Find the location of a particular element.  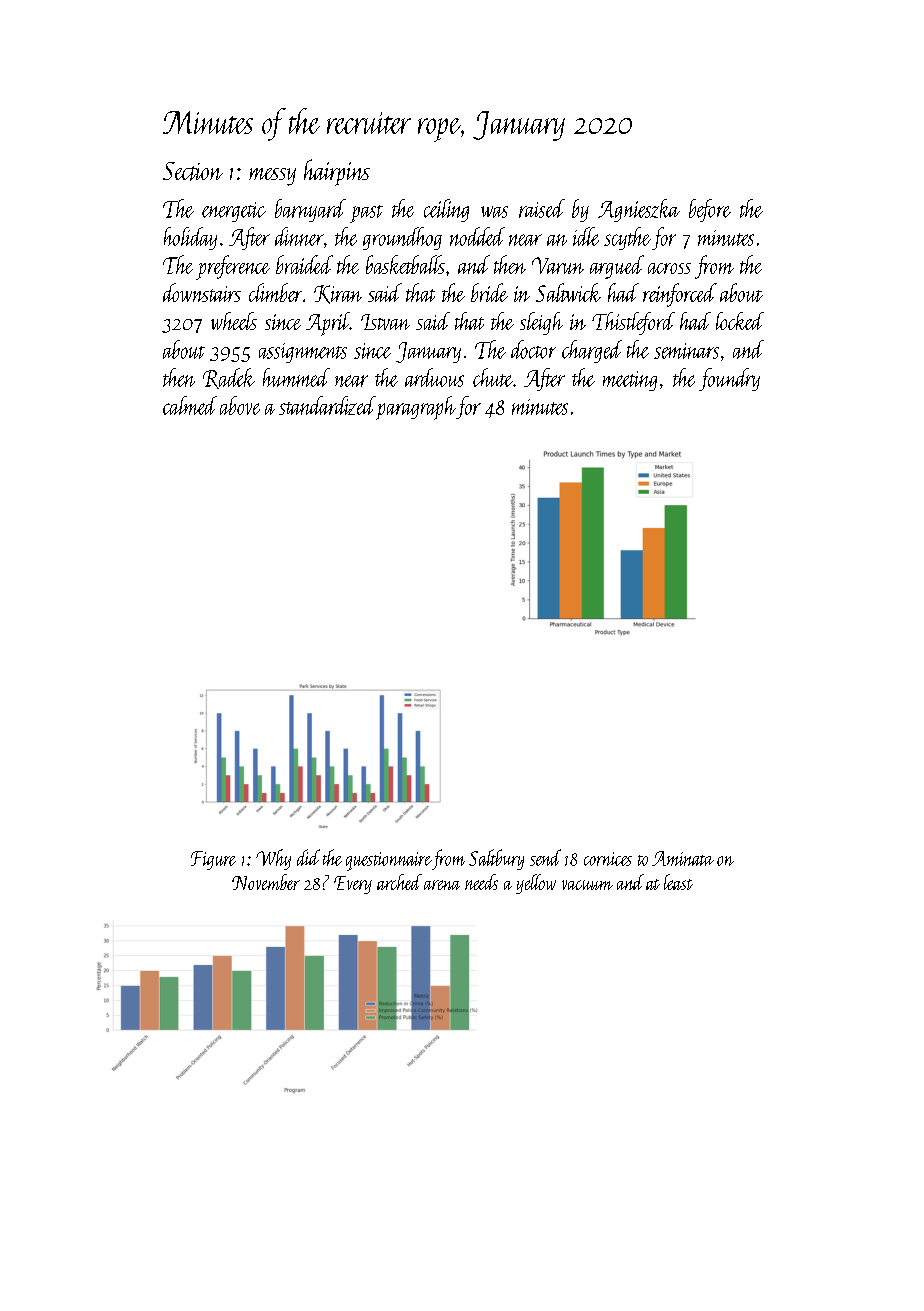

Why is located at coordinates (273, 859).
